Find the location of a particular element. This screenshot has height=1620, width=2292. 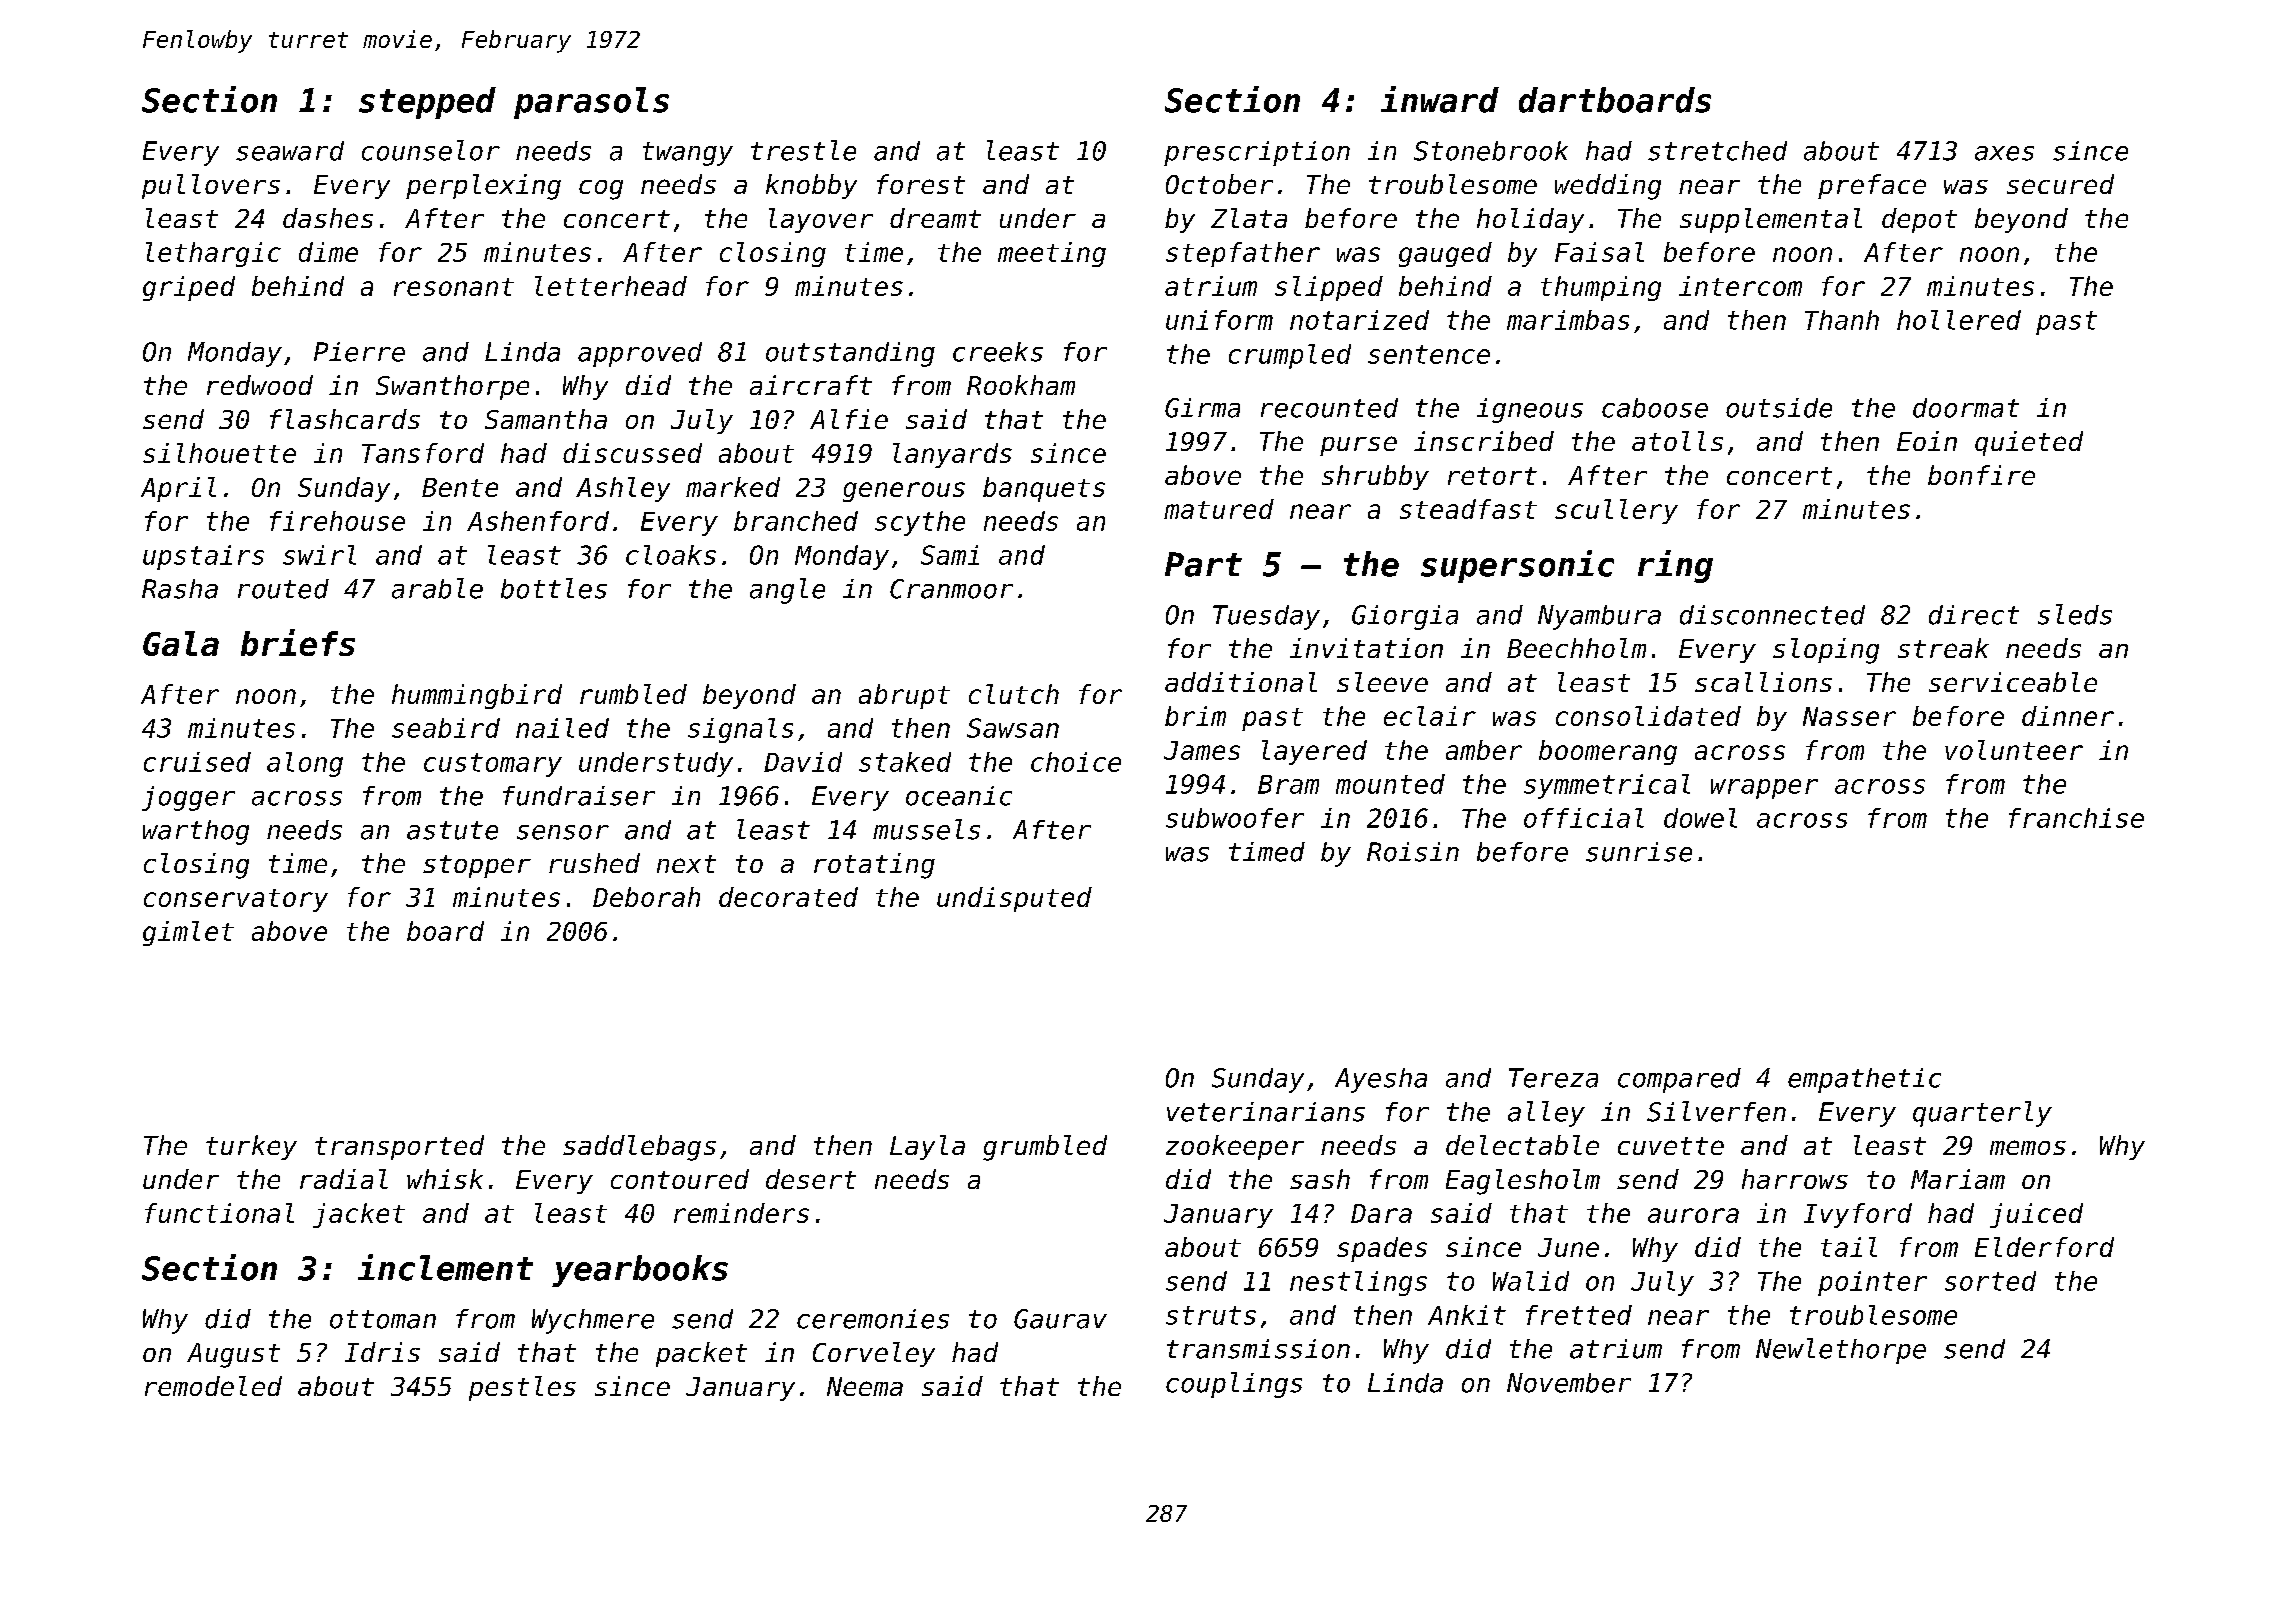

stretched is located at coordinates (1717, 151).
